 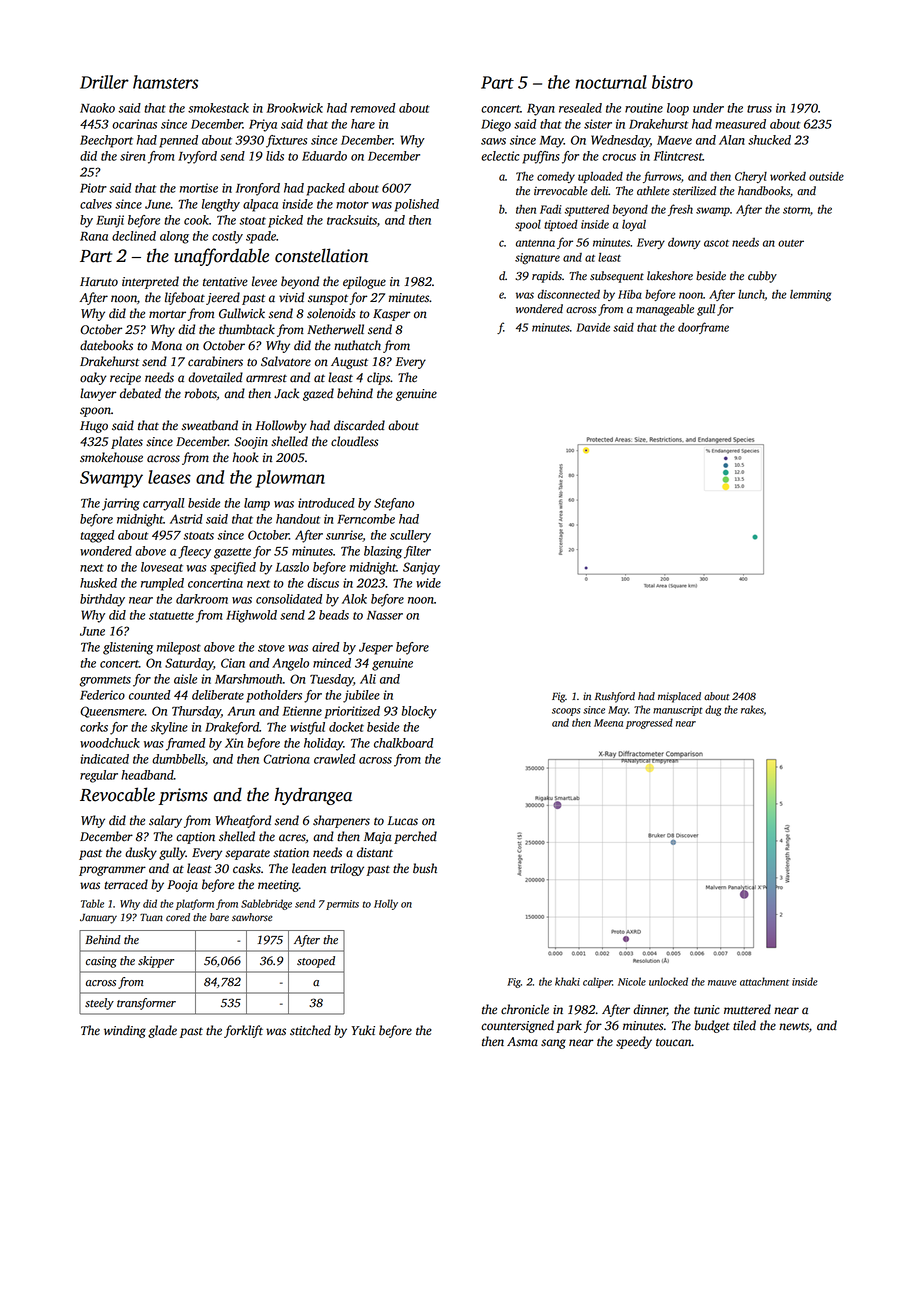 What do you see at coordinates (275, 156) in the screenshot?
I see `lids` at bounding box center [275, 156].
